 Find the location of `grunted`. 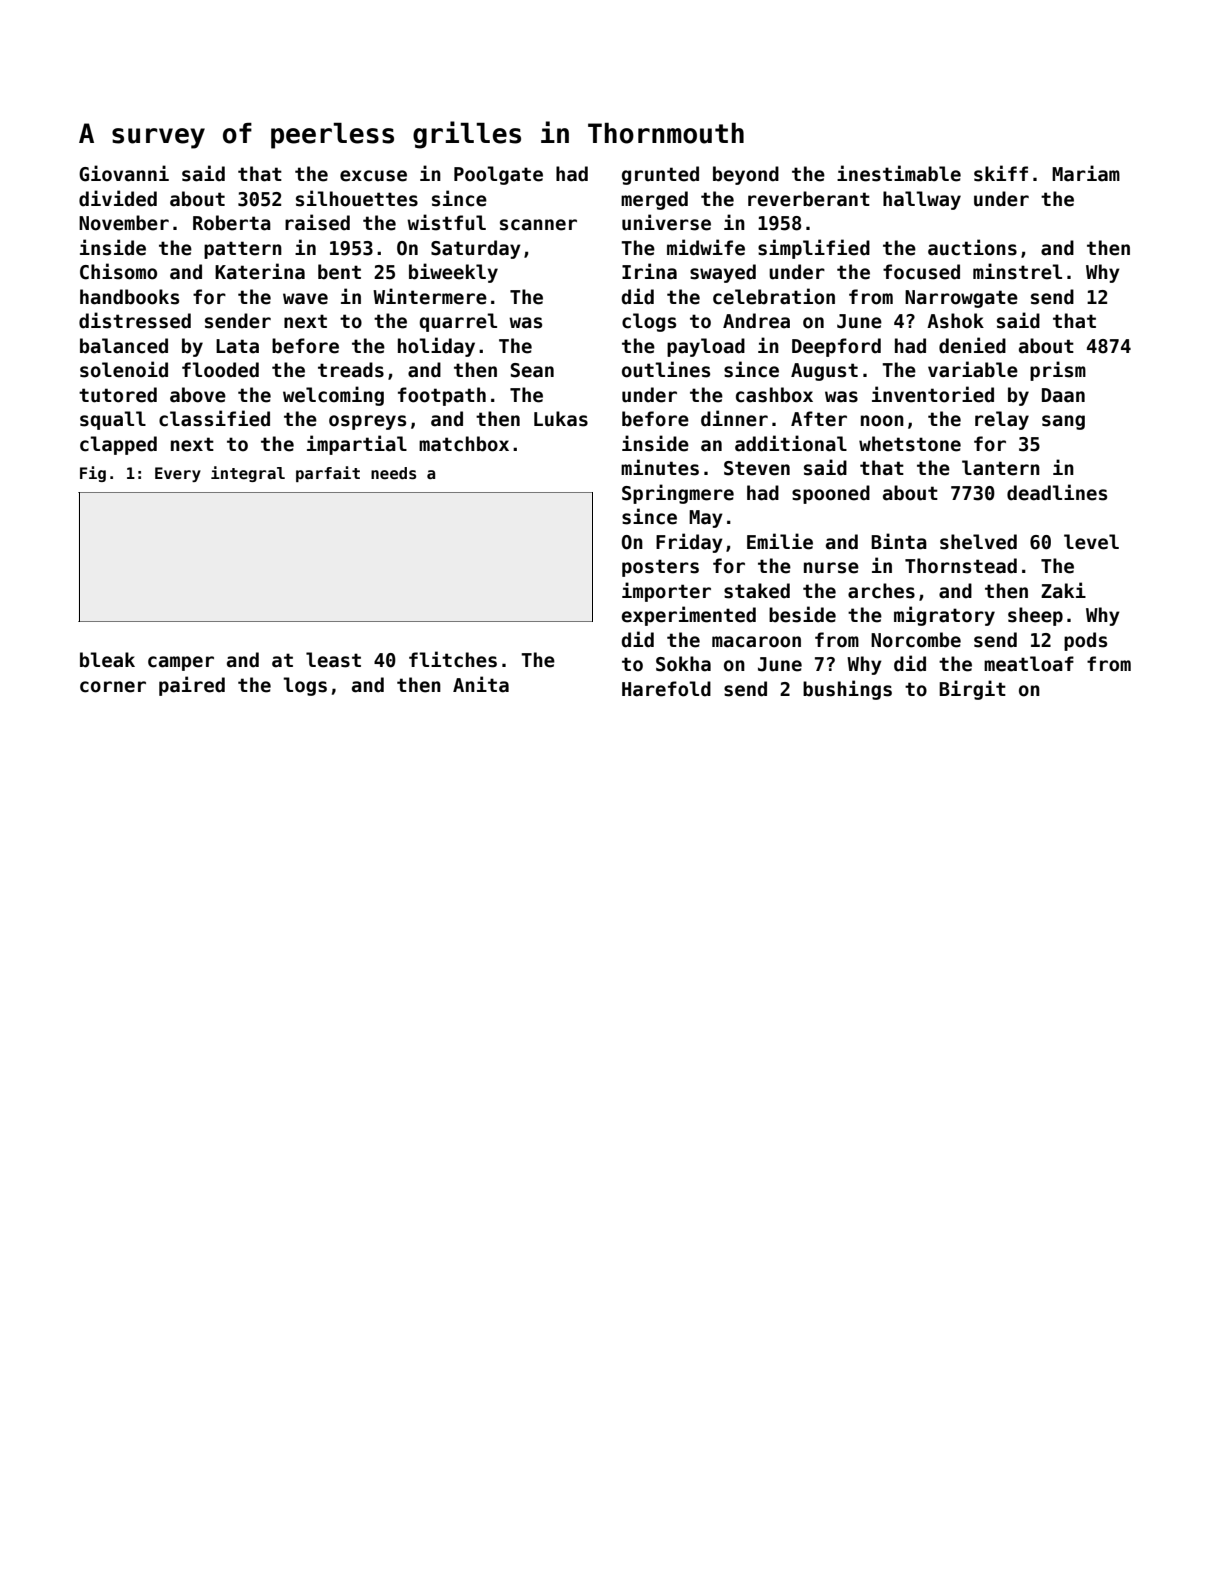

grunted is located at coordinates (660, 175).
